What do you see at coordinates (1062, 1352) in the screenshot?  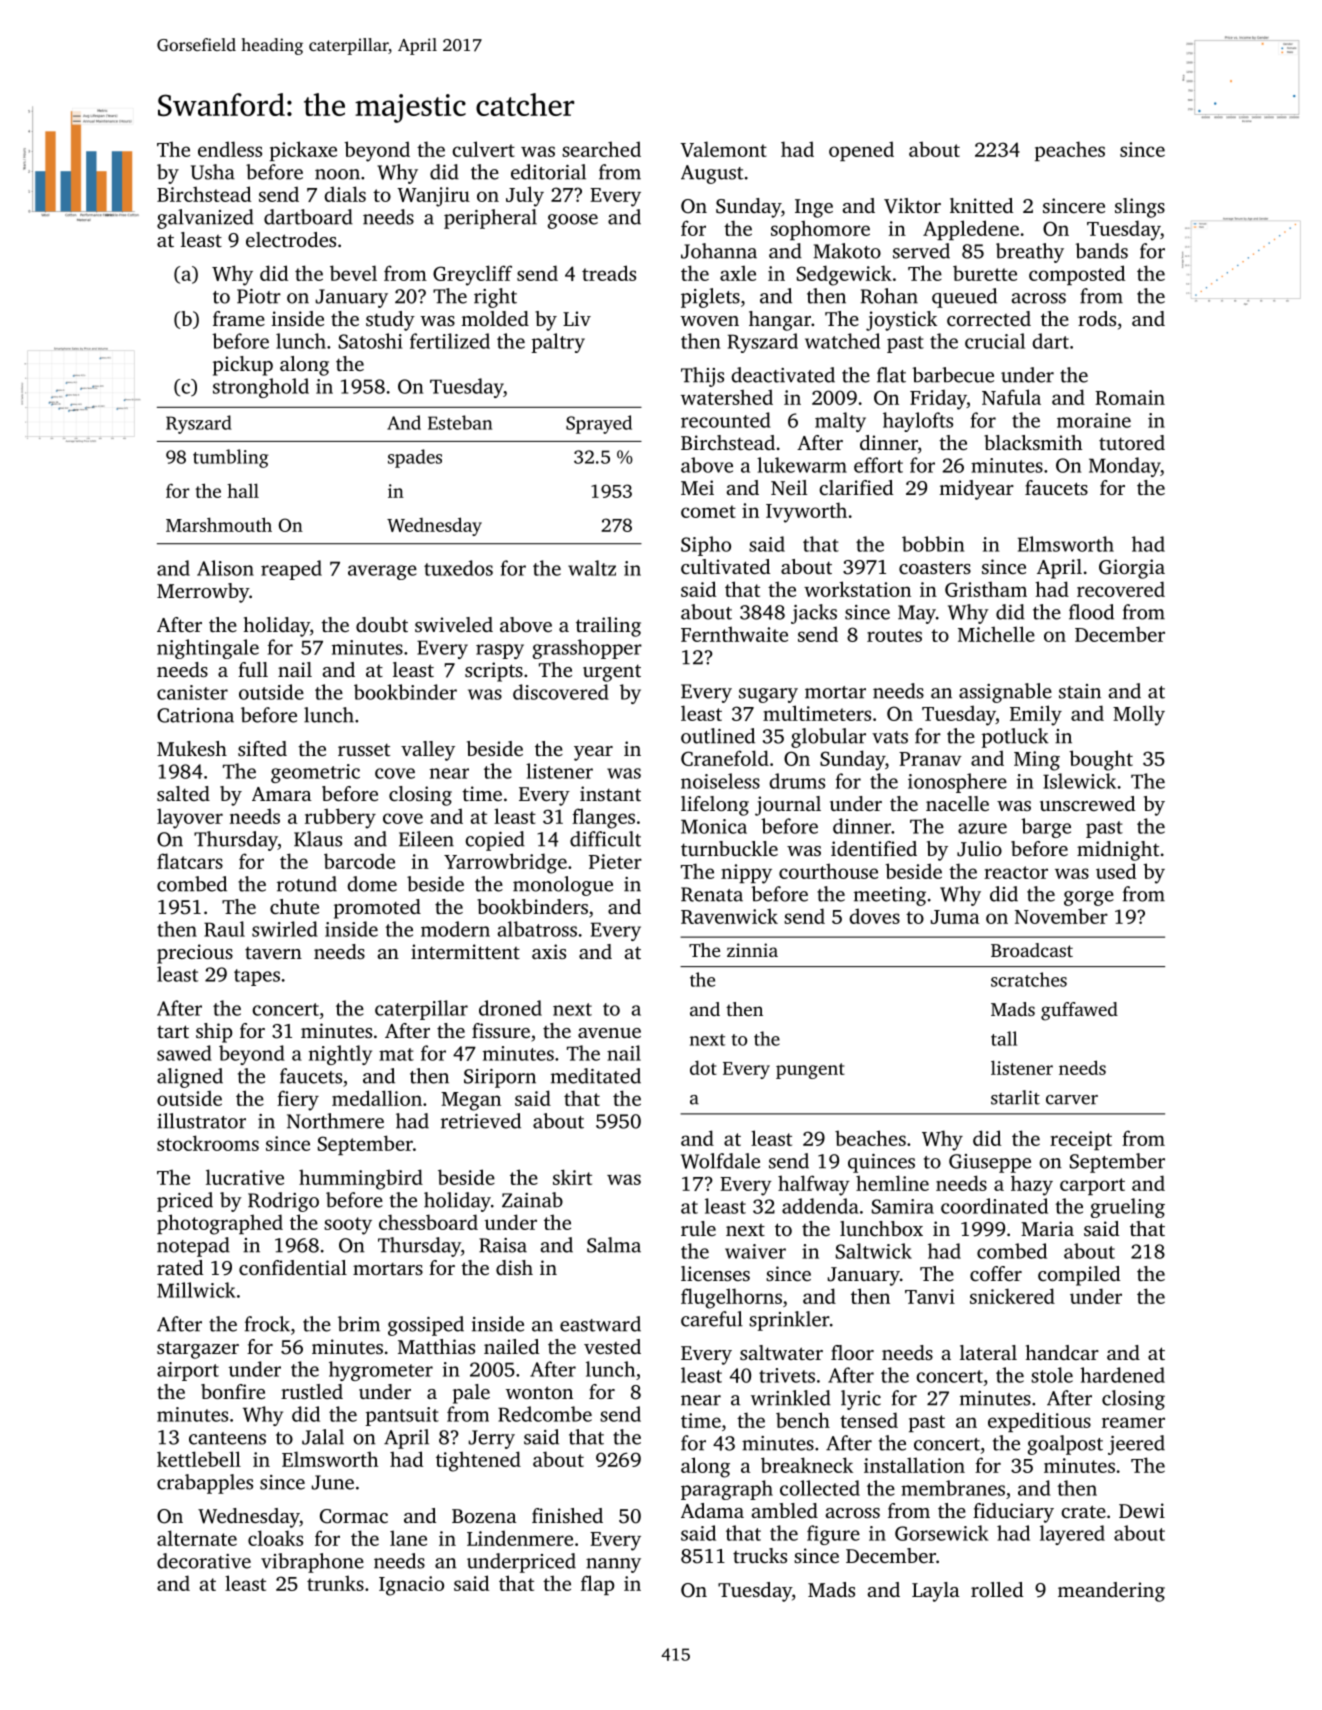 I see `handcar` at bounding box center [1062, 1352].
